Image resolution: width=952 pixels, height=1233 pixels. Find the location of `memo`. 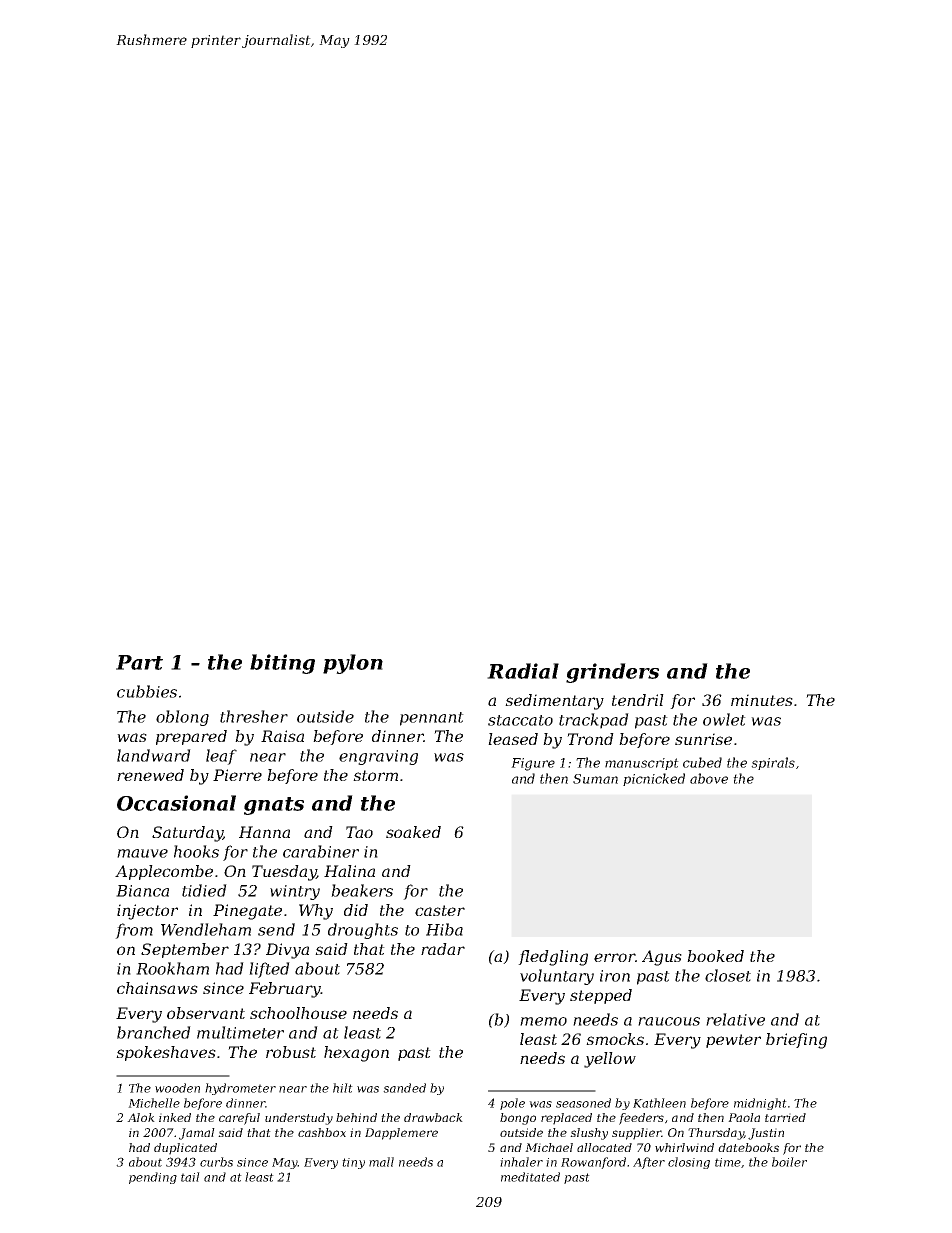

memo is located at coordinates (543, 1021).
